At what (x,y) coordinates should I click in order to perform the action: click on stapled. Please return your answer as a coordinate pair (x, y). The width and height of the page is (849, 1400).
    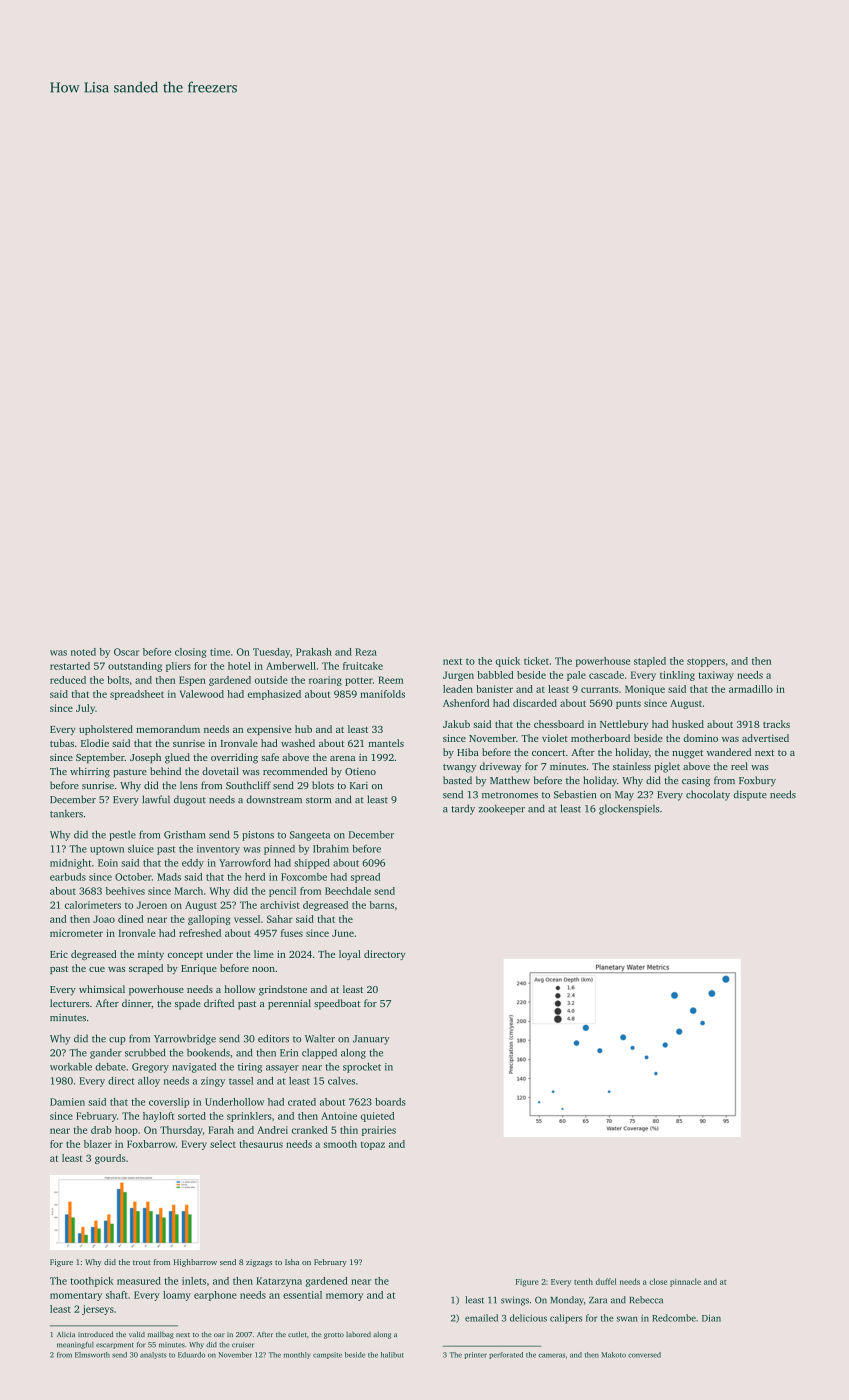
    Looking at the image, I should click on (650, 662).
